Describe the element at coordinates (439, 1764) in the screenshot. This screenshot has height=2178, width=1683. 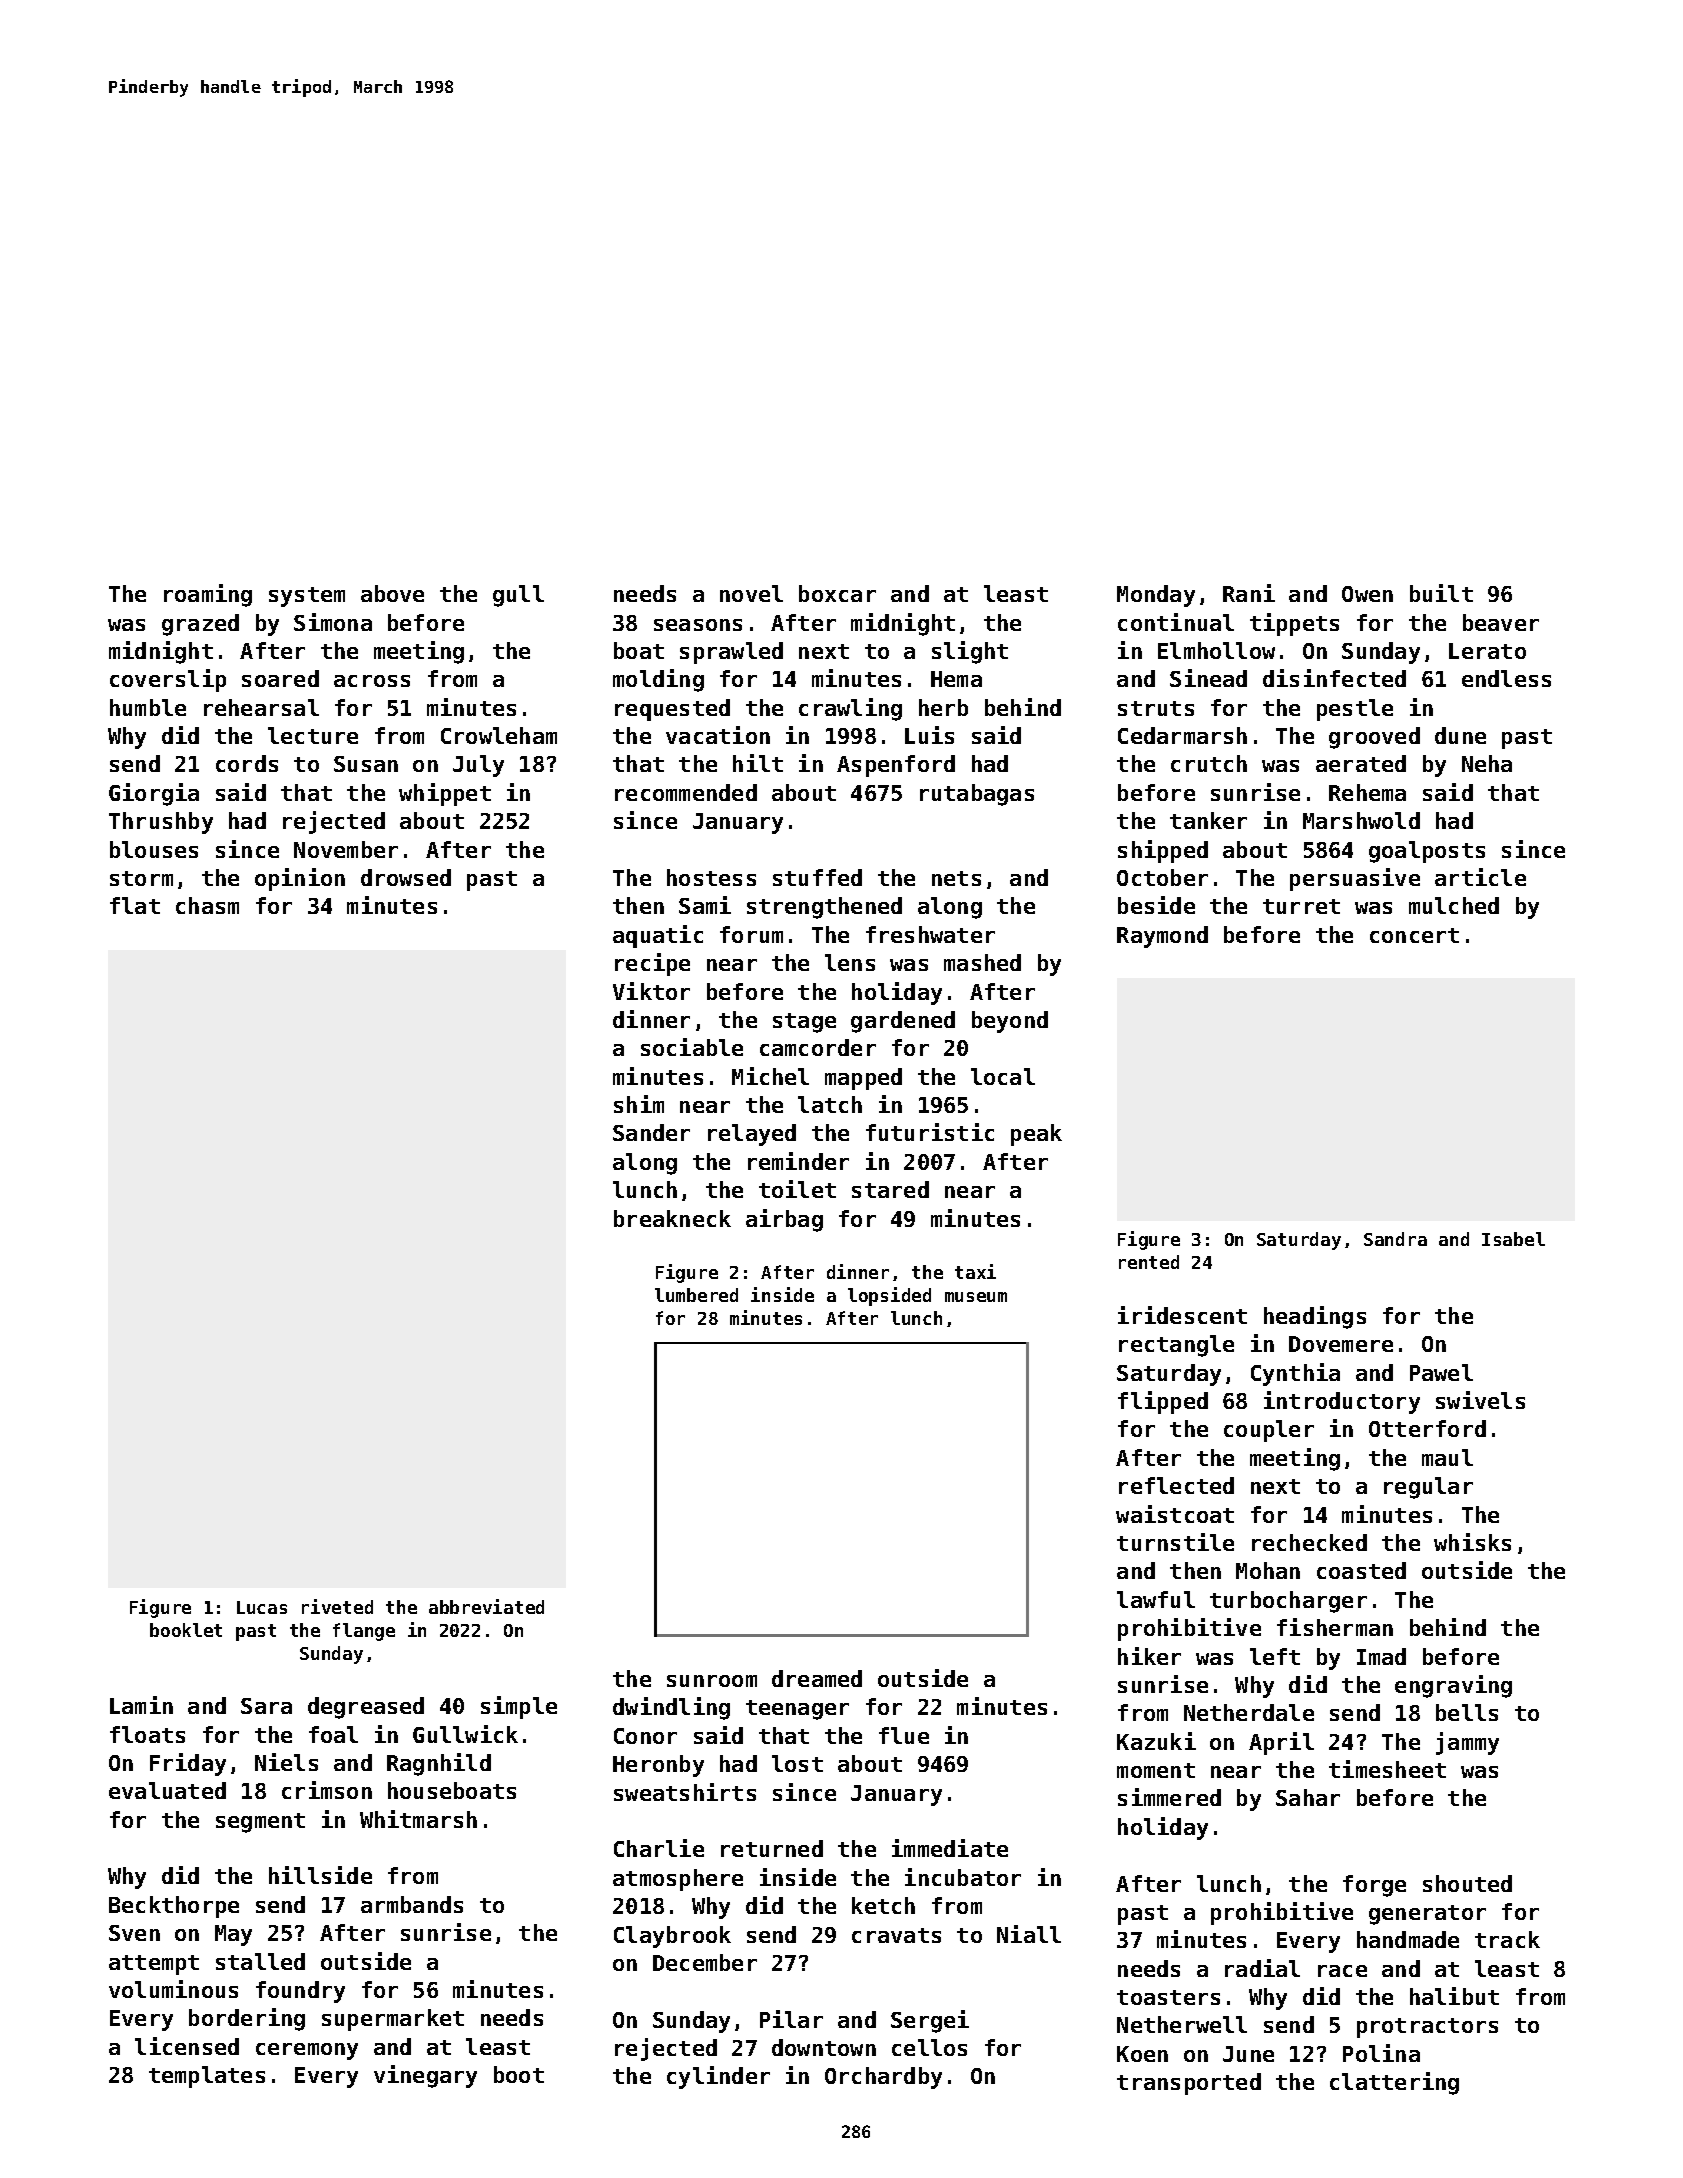
I see `Ragnhild` at that location.
